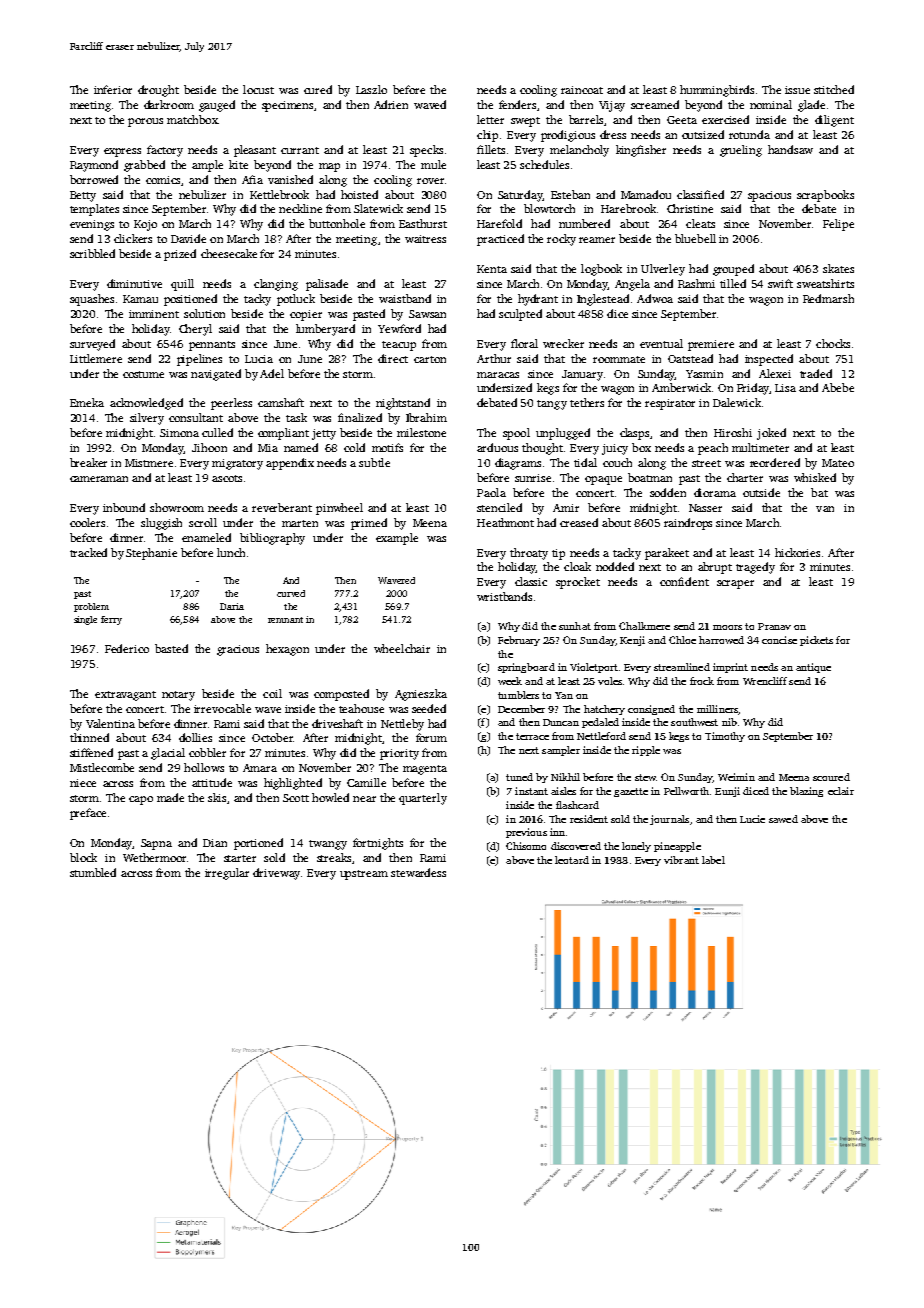 This screenshot has height=1308, width=924. I want to click on inbound, so click(124, 507).
